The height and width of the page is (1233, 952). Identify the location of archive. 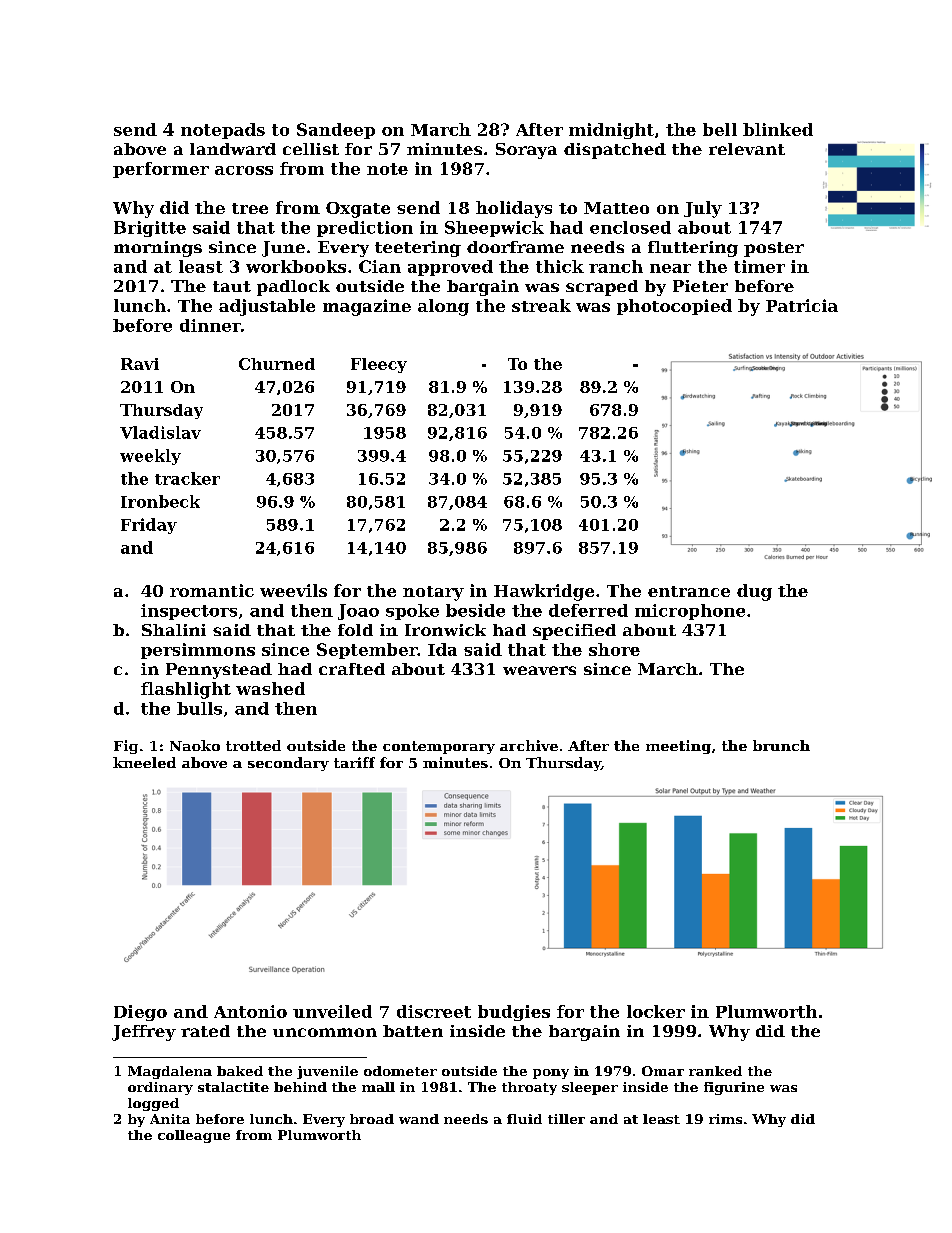
(529, 745).
